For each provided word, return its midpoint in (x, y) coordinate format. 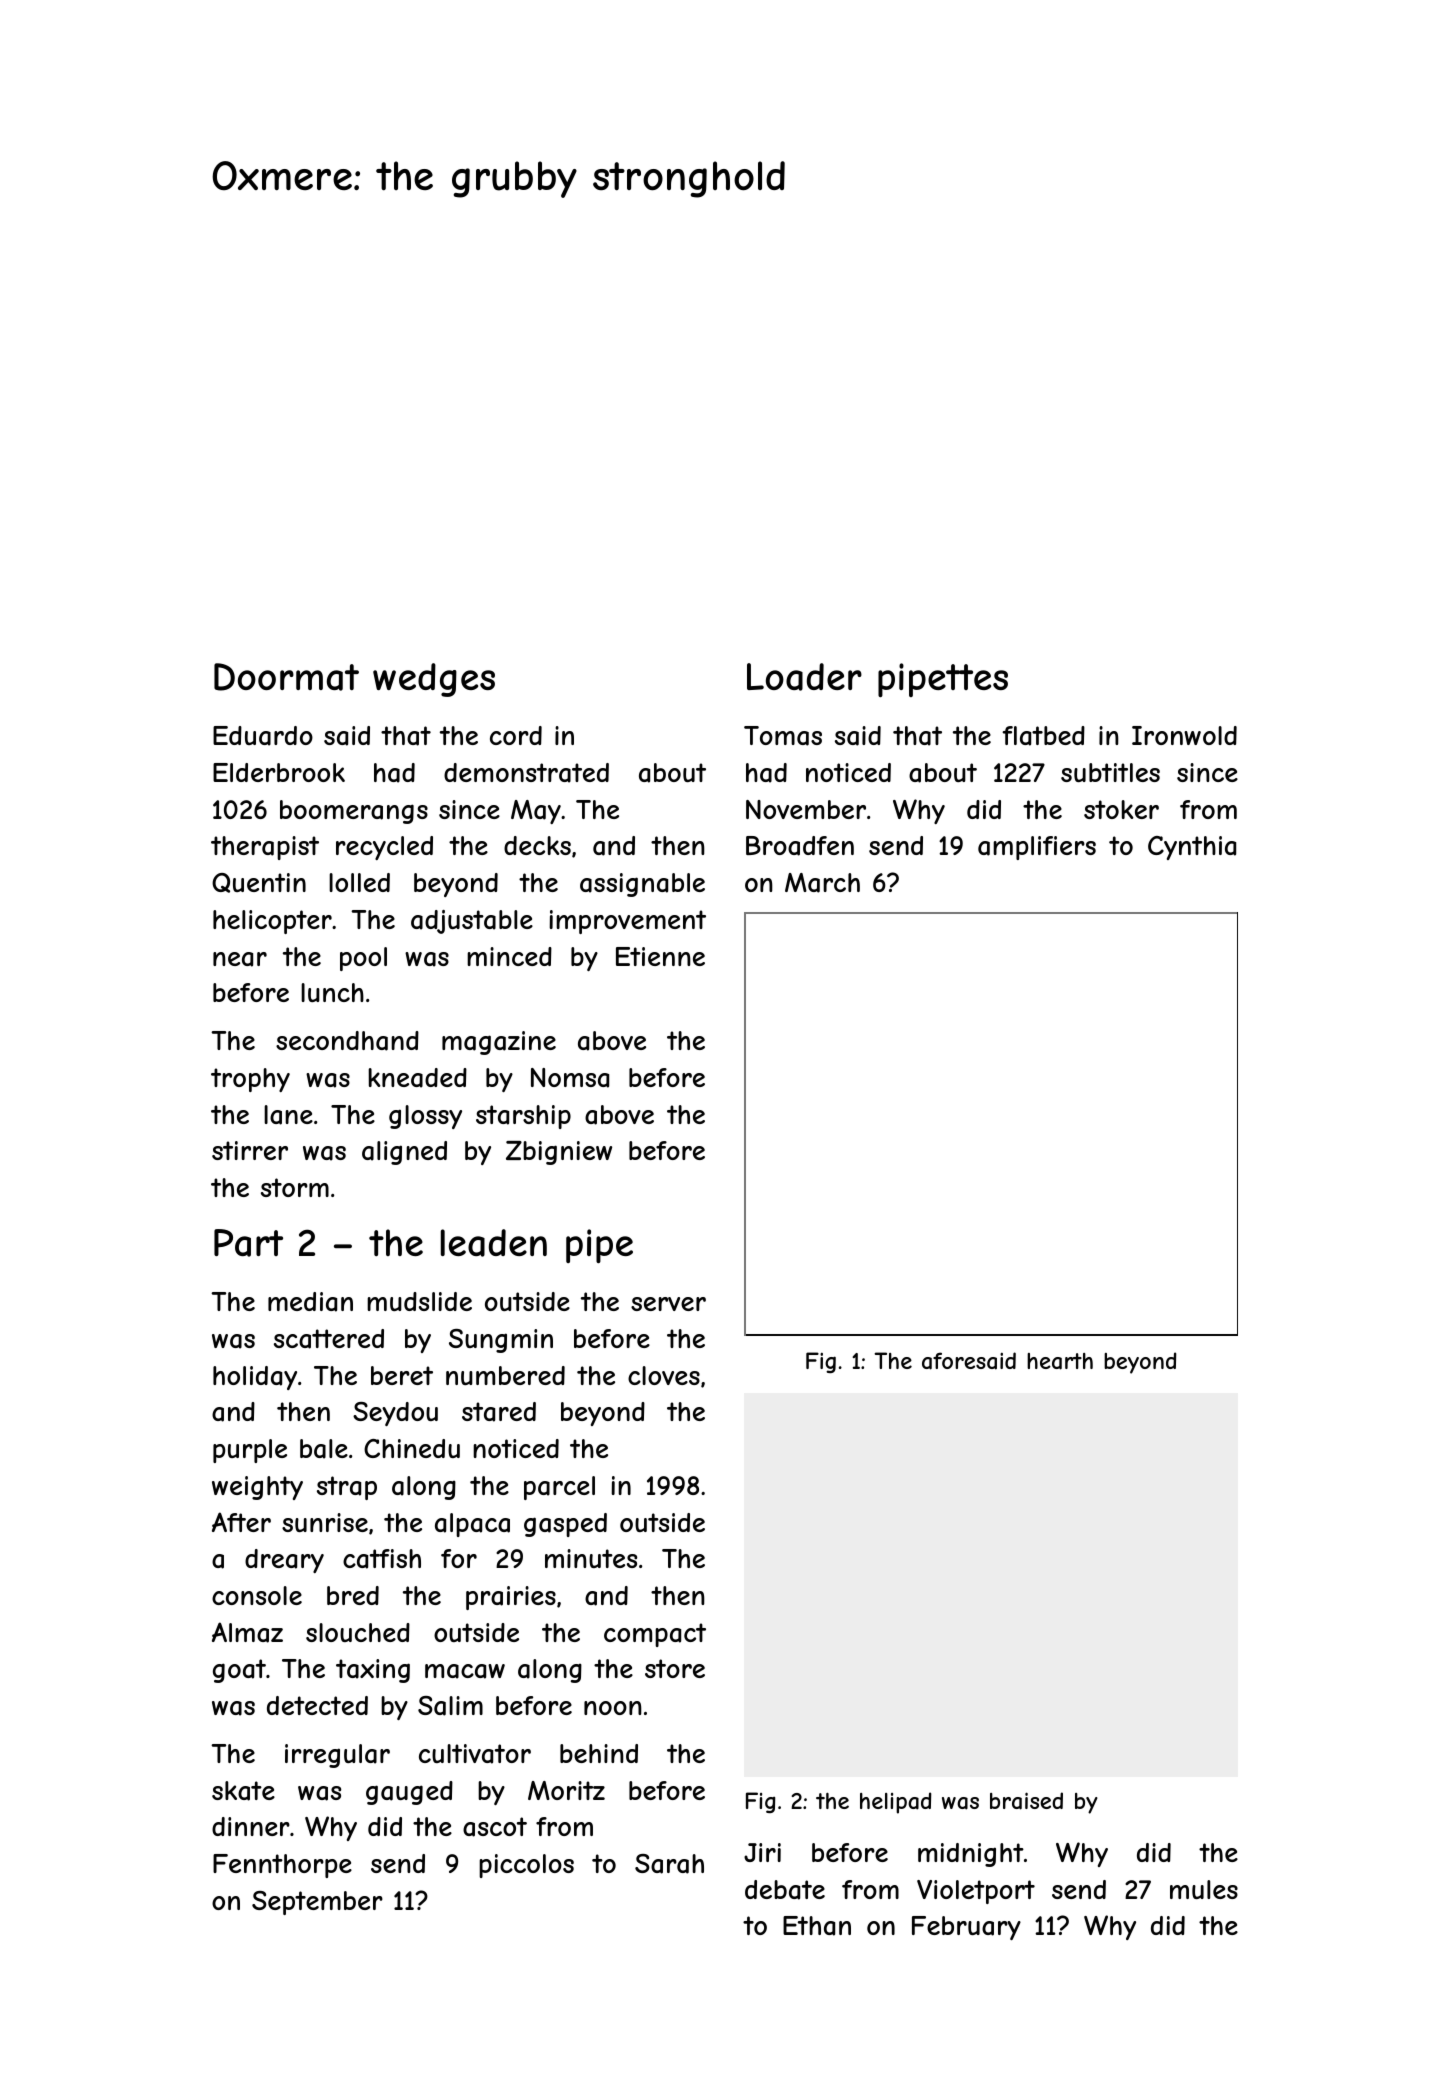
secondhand (347, 1041)
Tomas (783, 736)
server (668, 1304)
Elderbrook (279, 772)
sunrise (325, 1522)
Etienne (660, 956)
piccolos (526, 1866)
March (822, 883)
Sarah (669, 1864)
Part (248, 1243)
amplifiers (1037, 848)
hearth (1060, 1361)
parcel (559, 1488)
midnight (971, 1855)
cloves (664, 1375)
